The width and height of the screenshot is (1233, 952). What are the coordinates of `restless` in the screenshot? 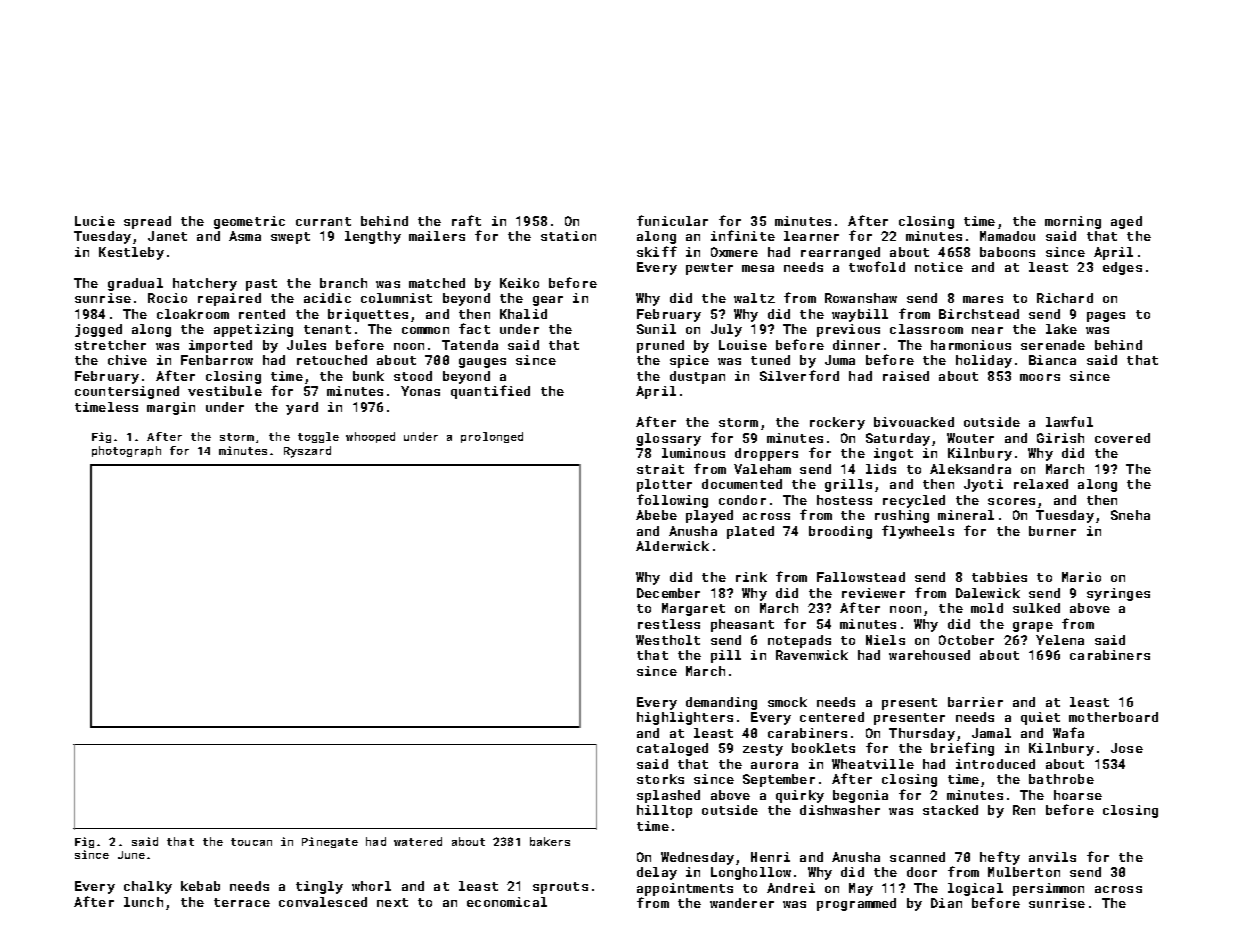 It's located at (669, 624).
